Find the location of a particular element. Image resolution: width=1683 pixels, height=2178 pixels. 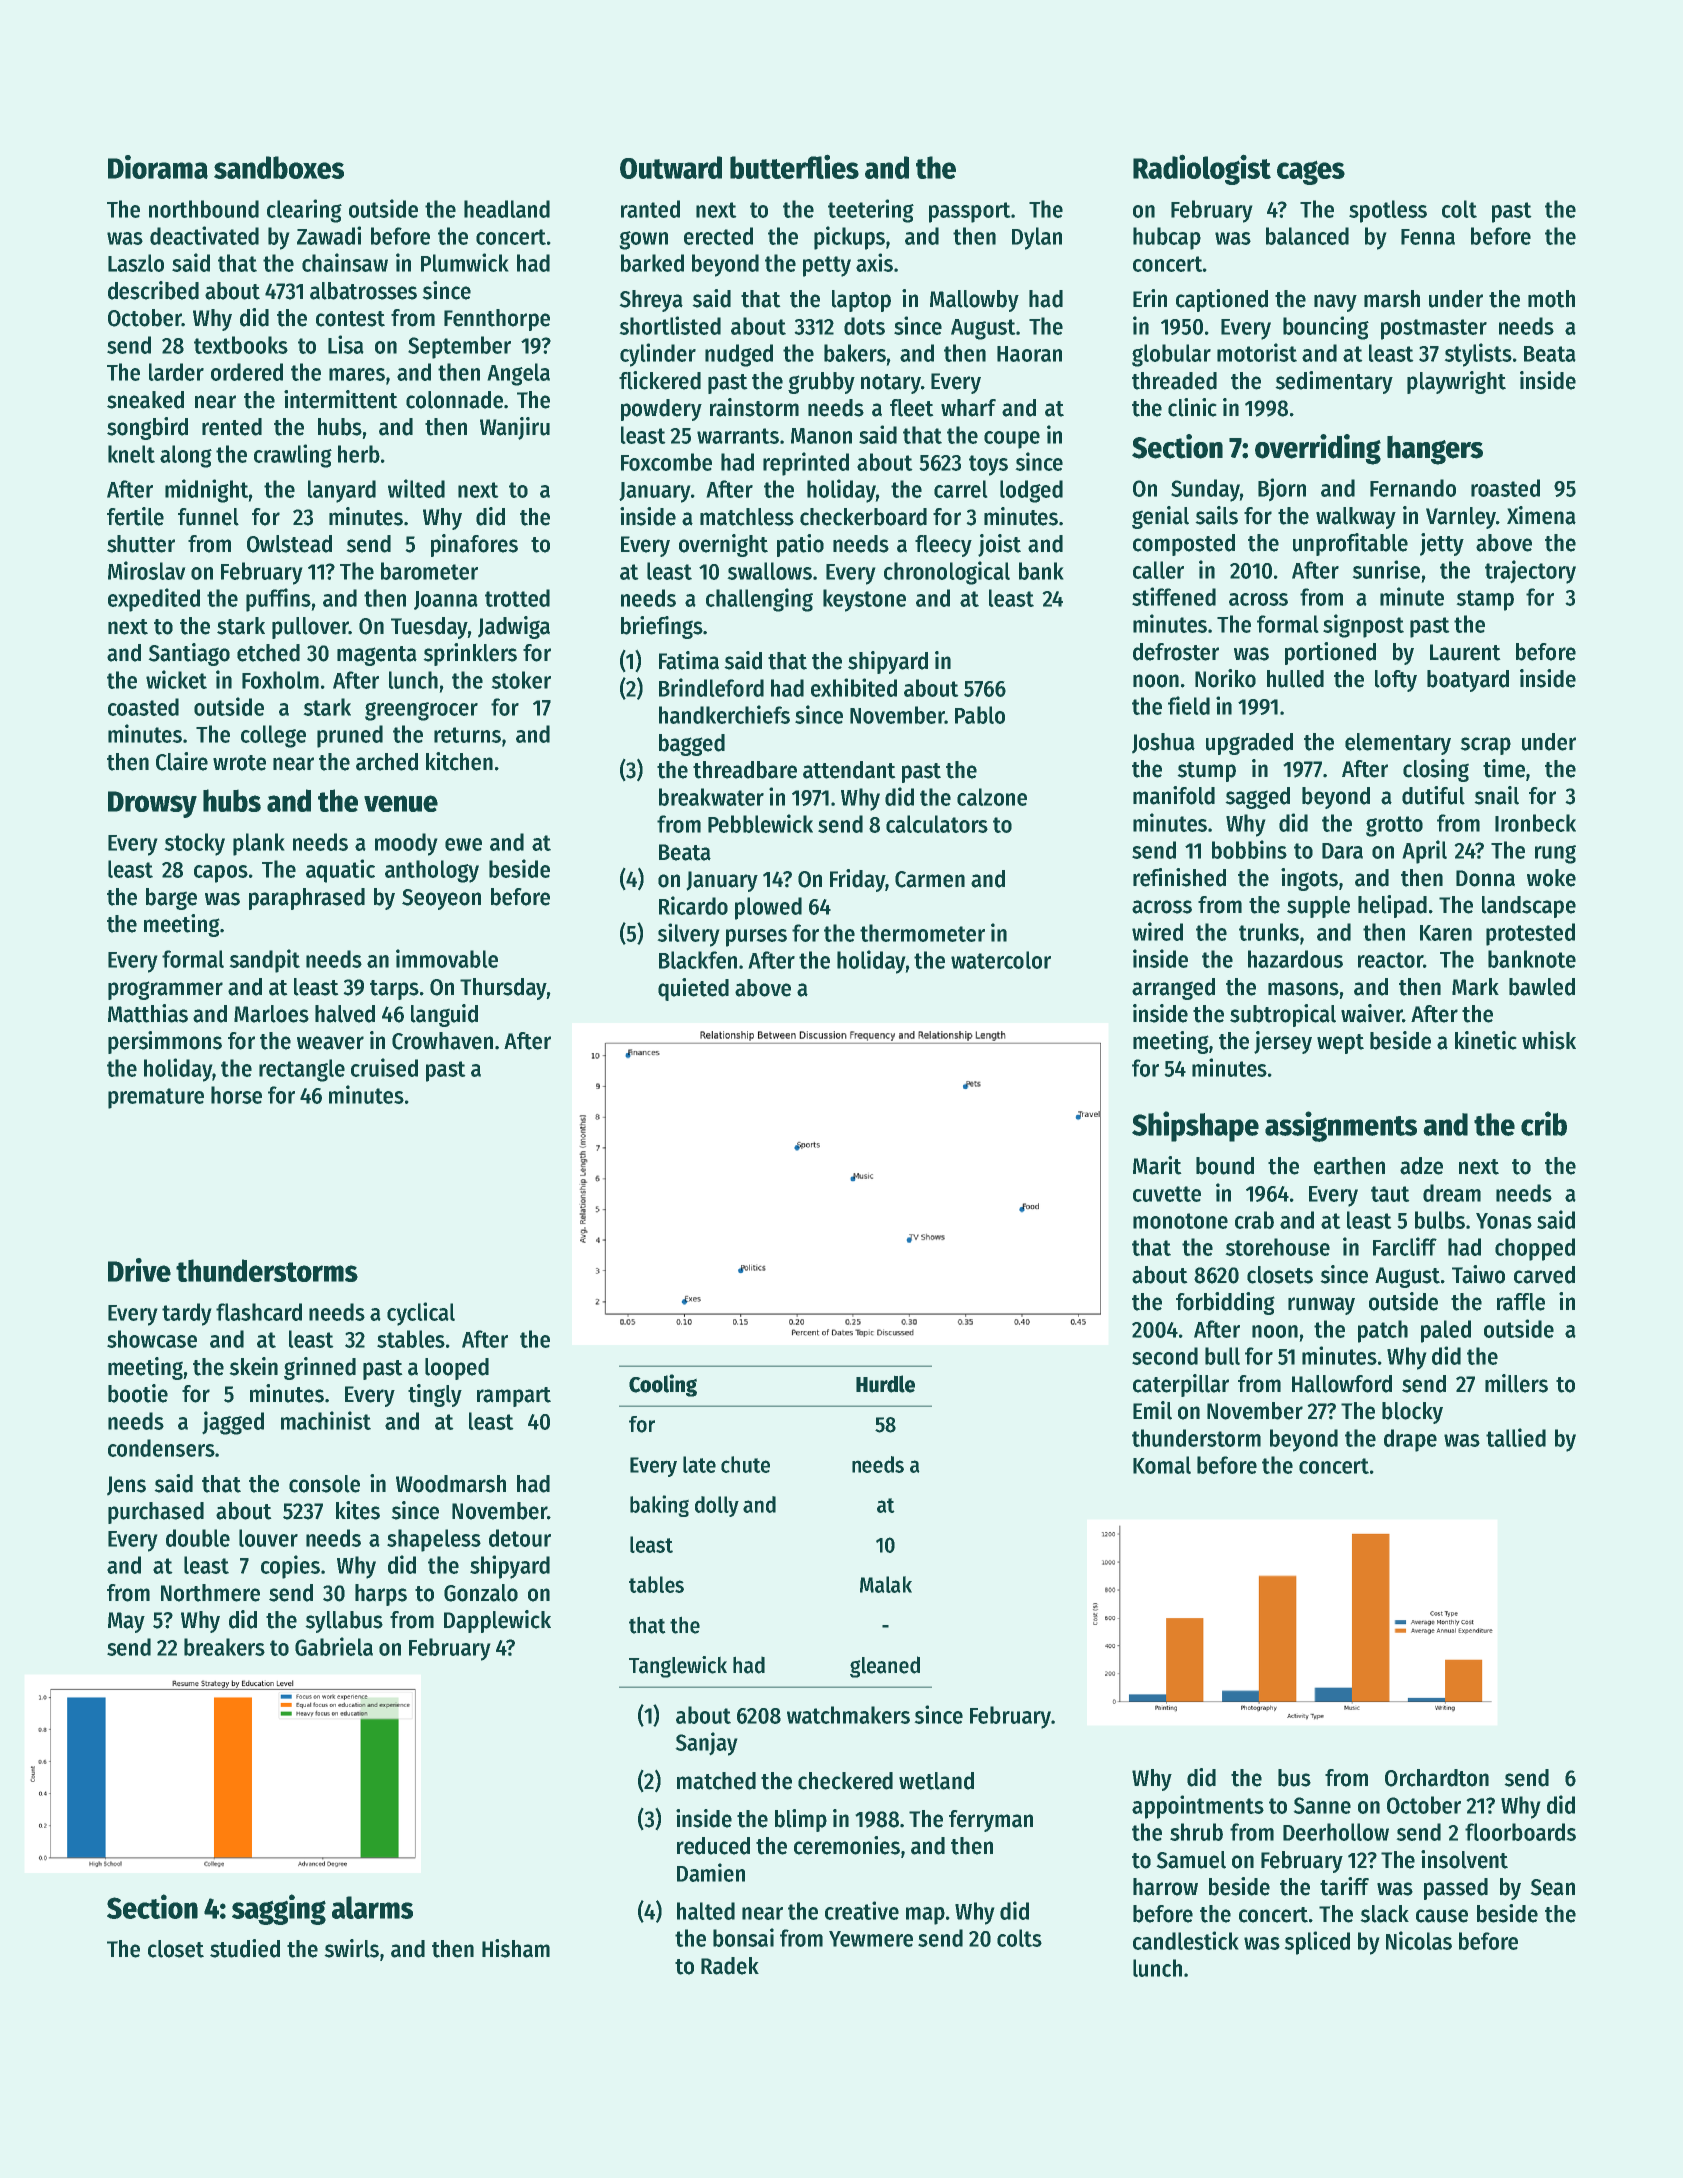

grinned is located at coordinates (320, 1368).
